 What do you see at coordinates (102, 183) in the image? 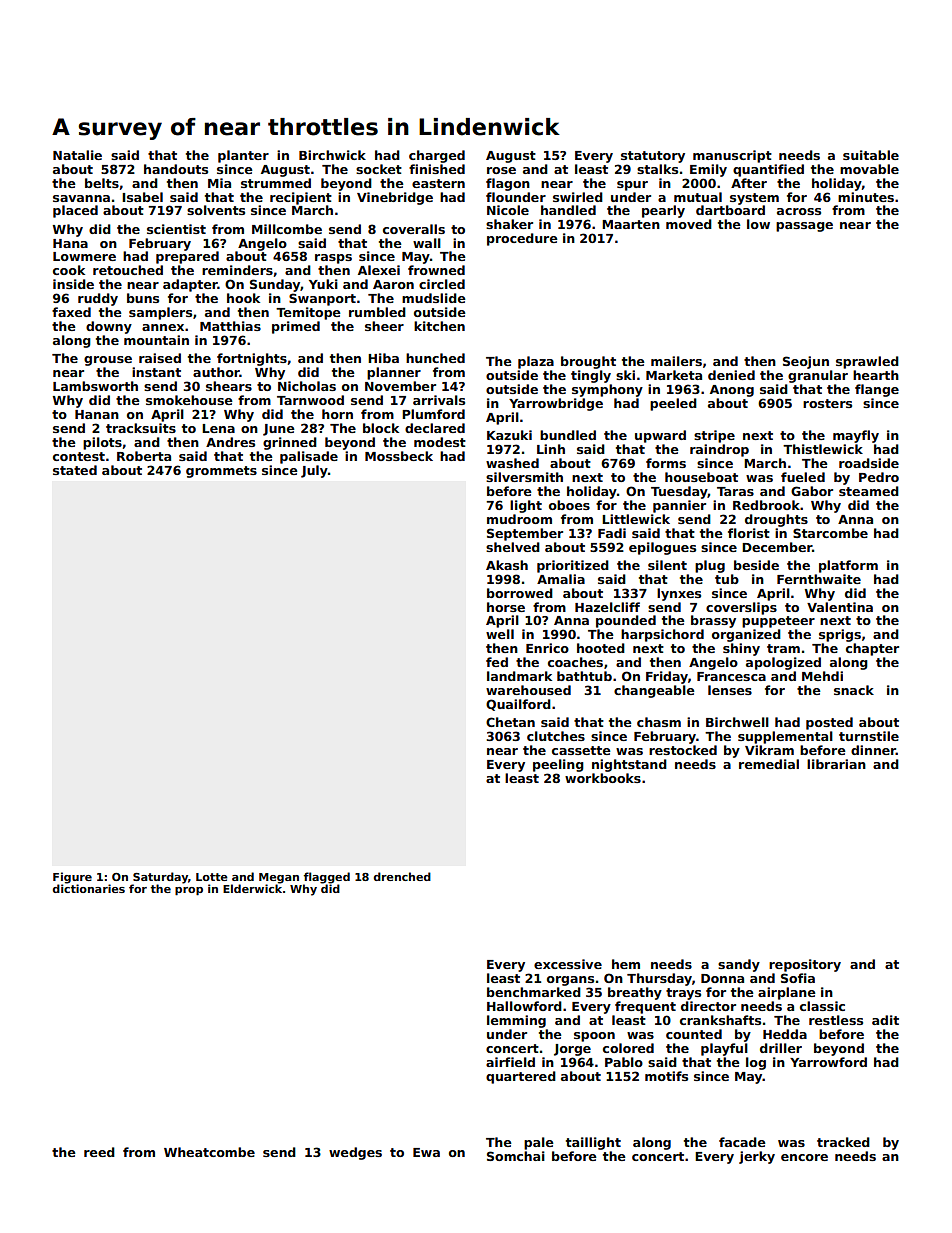
I see `belts` at bounding box center [102, 183].
